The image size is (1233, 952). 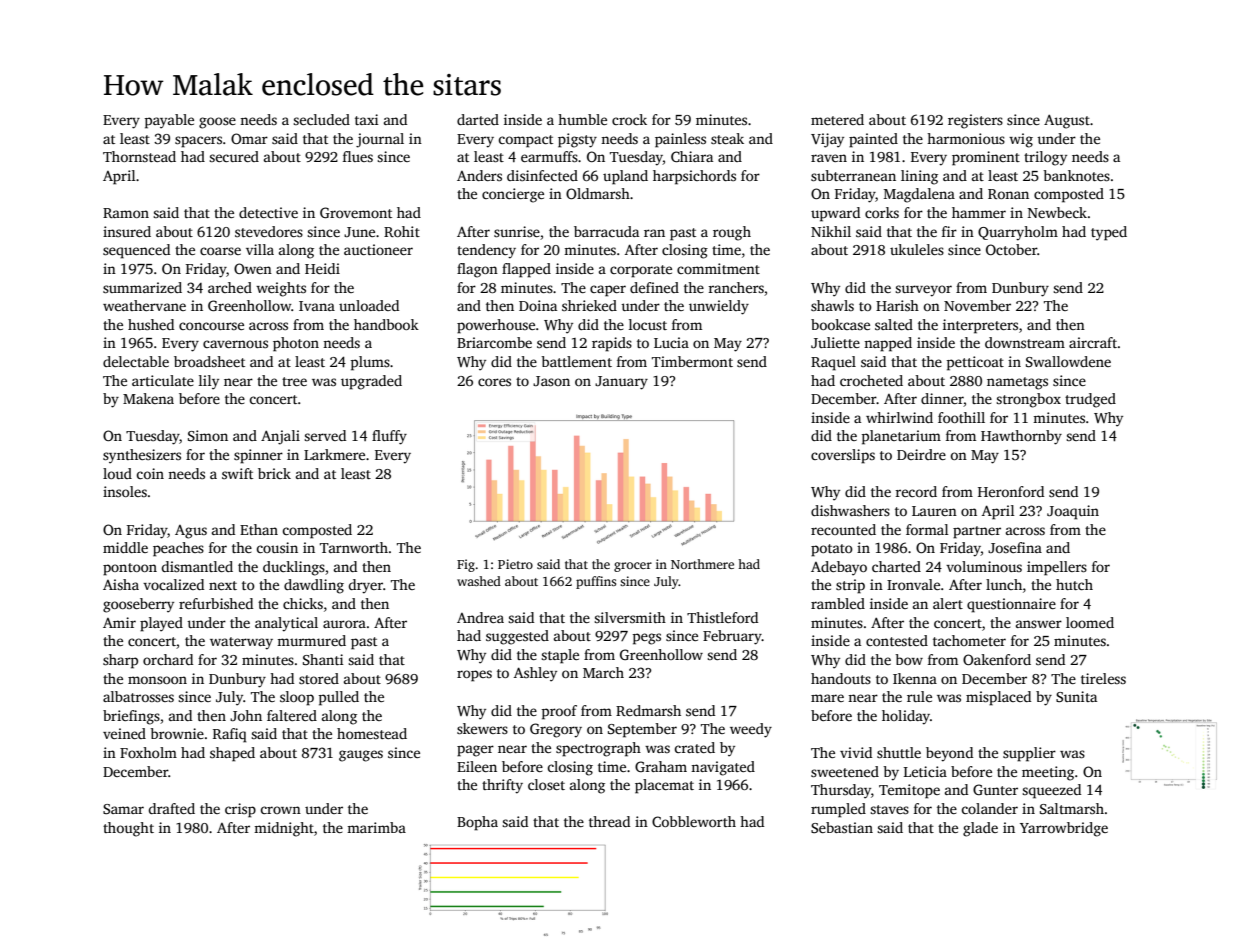 I want to click on powerhouse, so click(x=496, y=326).
